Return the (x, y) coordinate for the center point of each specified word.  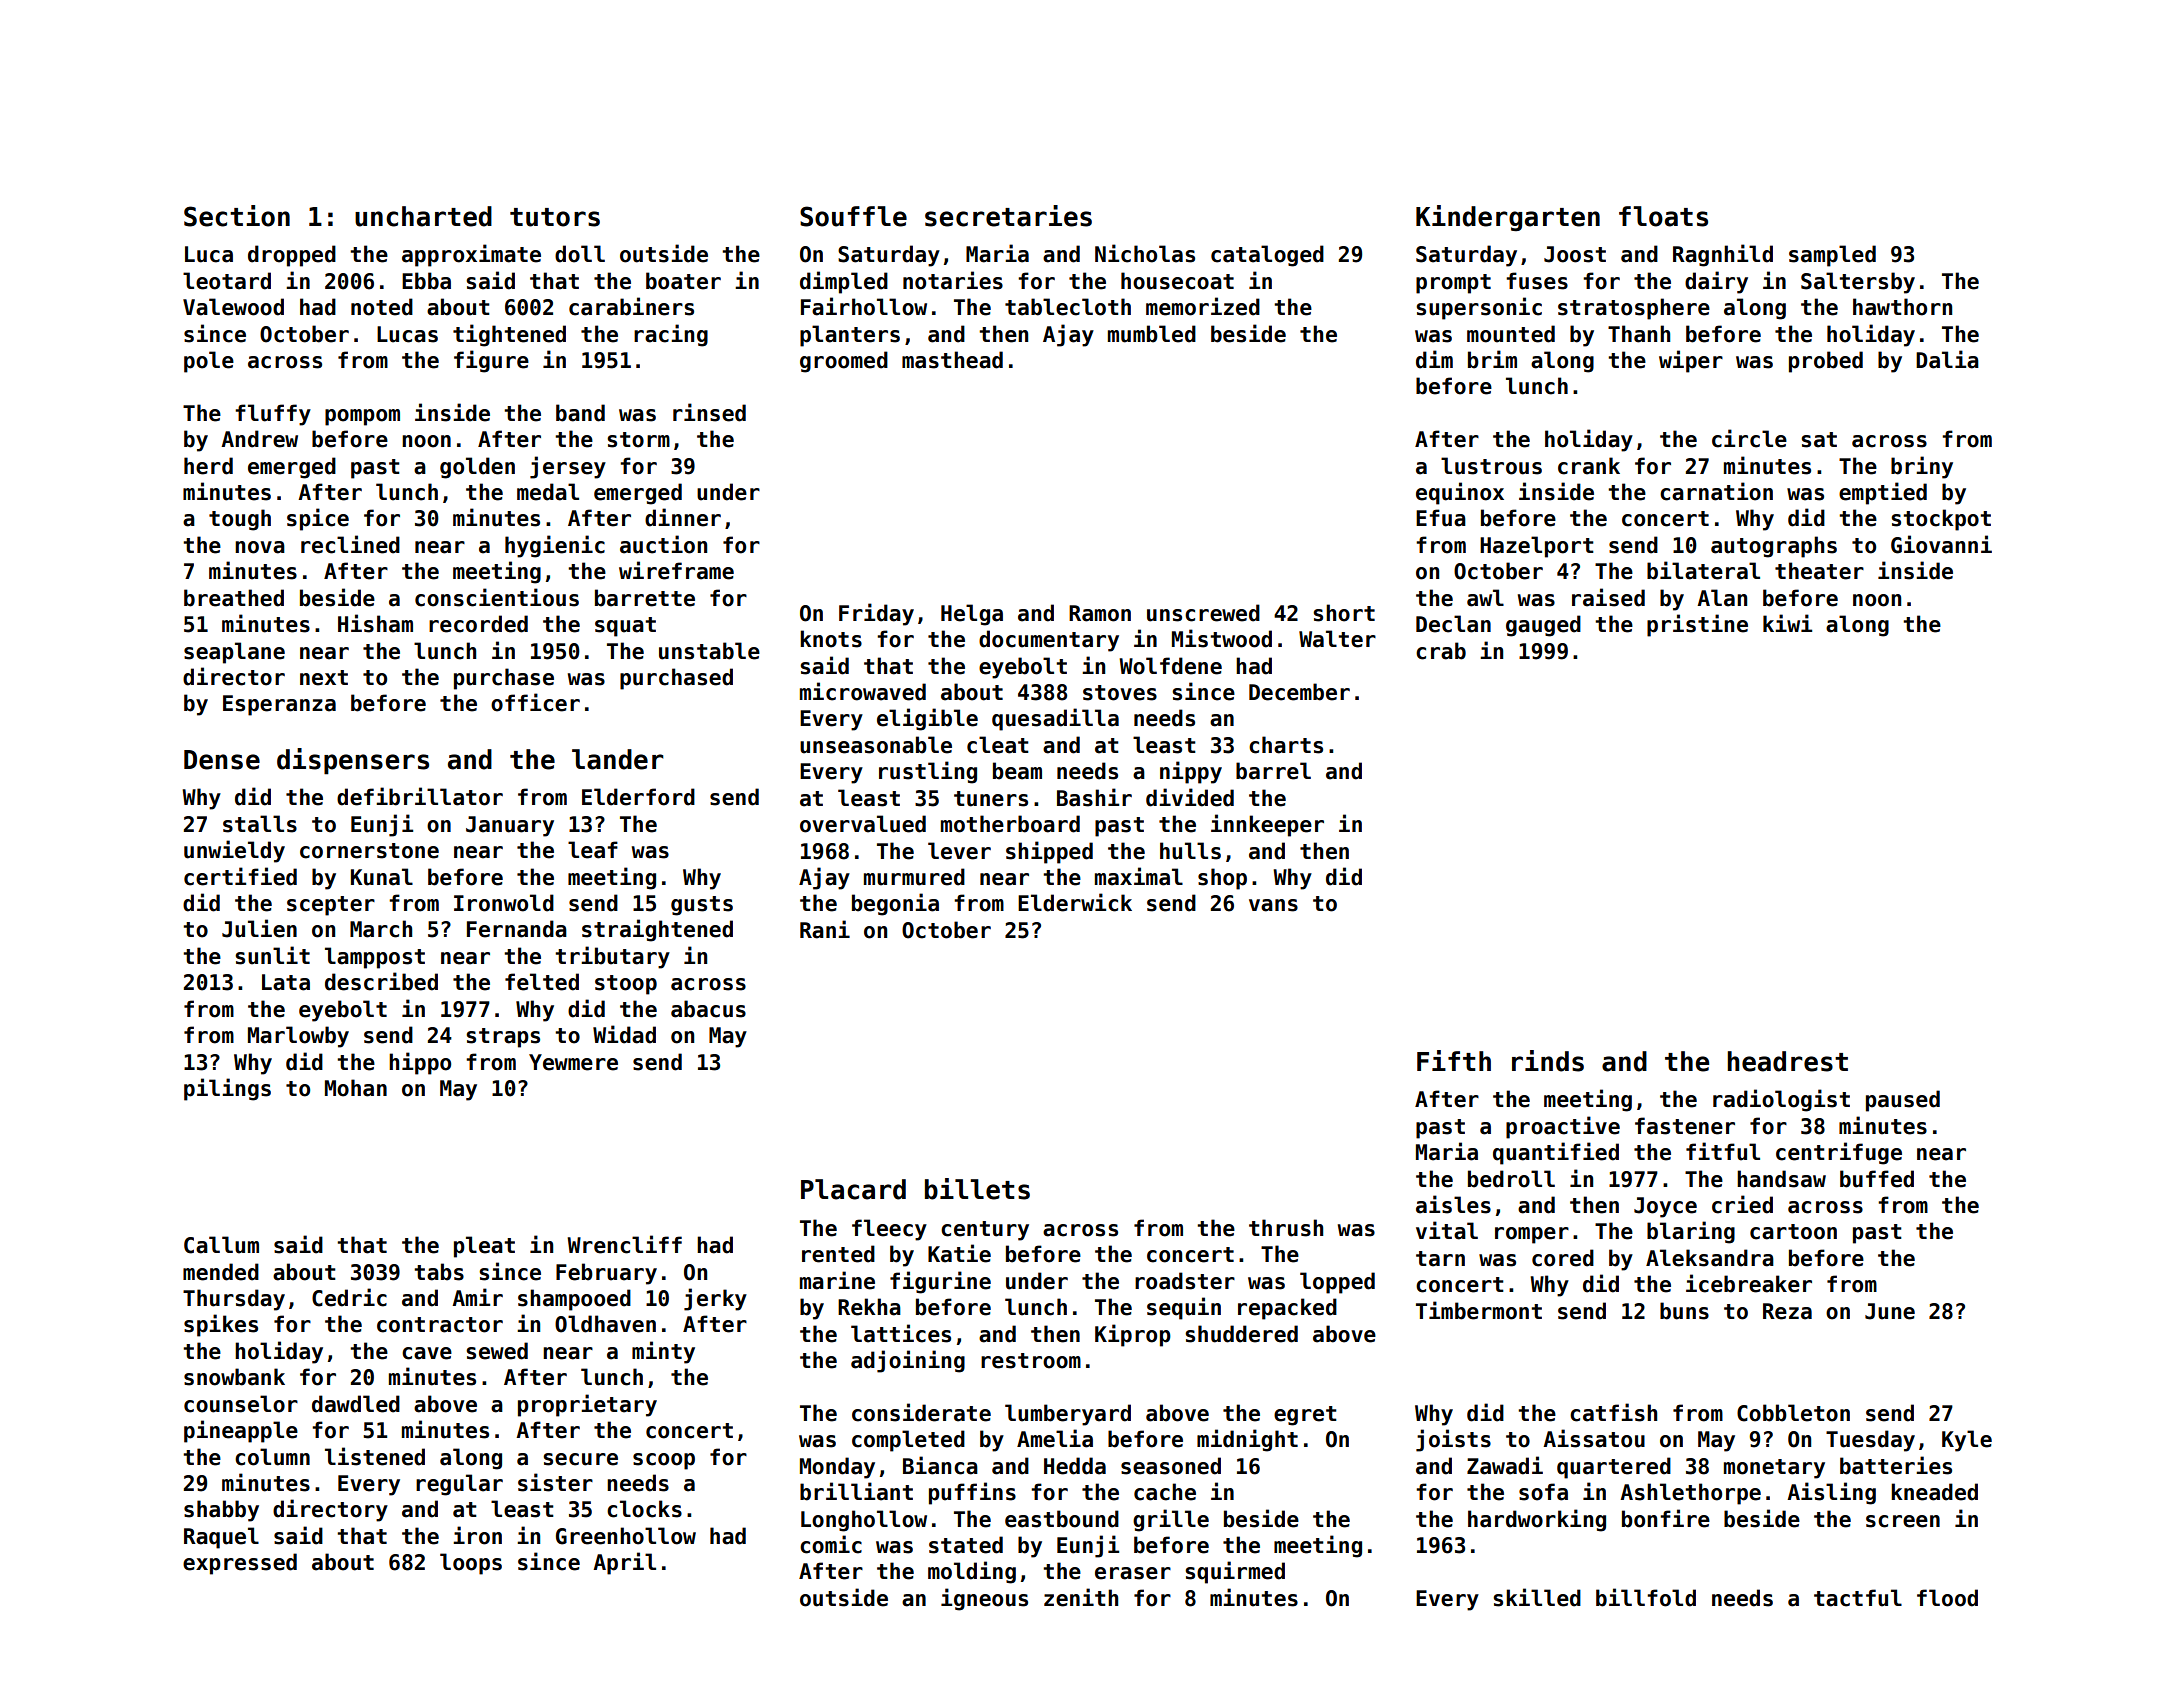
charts (1286, 745)
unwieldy (234, 851)
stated (966, 1545)
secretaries (1008, 216)
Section (237, 216)
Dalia (1947, 359)
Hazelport (1537, 547)
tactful (1858, 1598)
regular (459, 1485)
